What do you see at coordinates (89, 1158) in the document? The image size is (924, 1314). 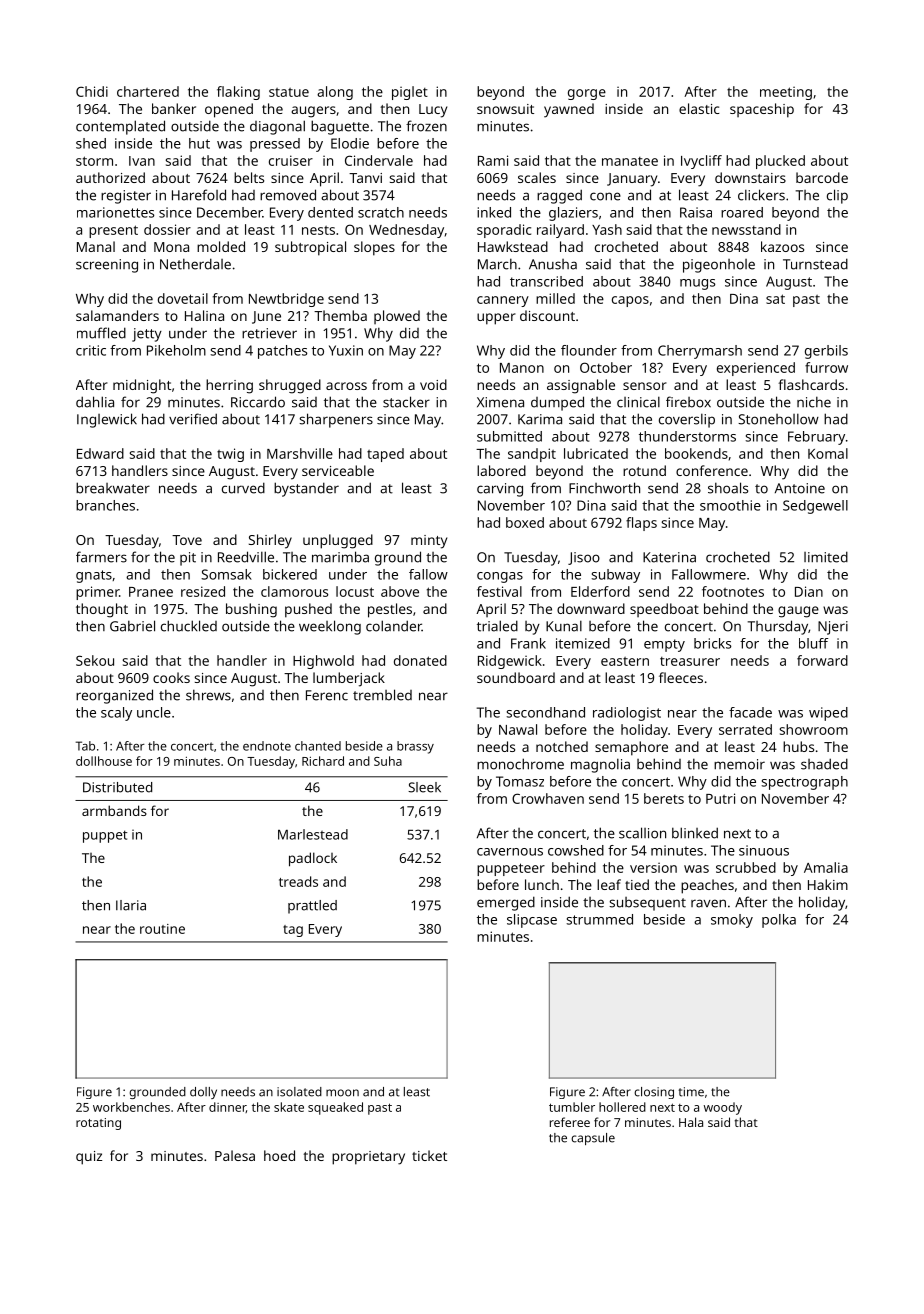 I see `quiz` at bounding box center [89, 1158].
